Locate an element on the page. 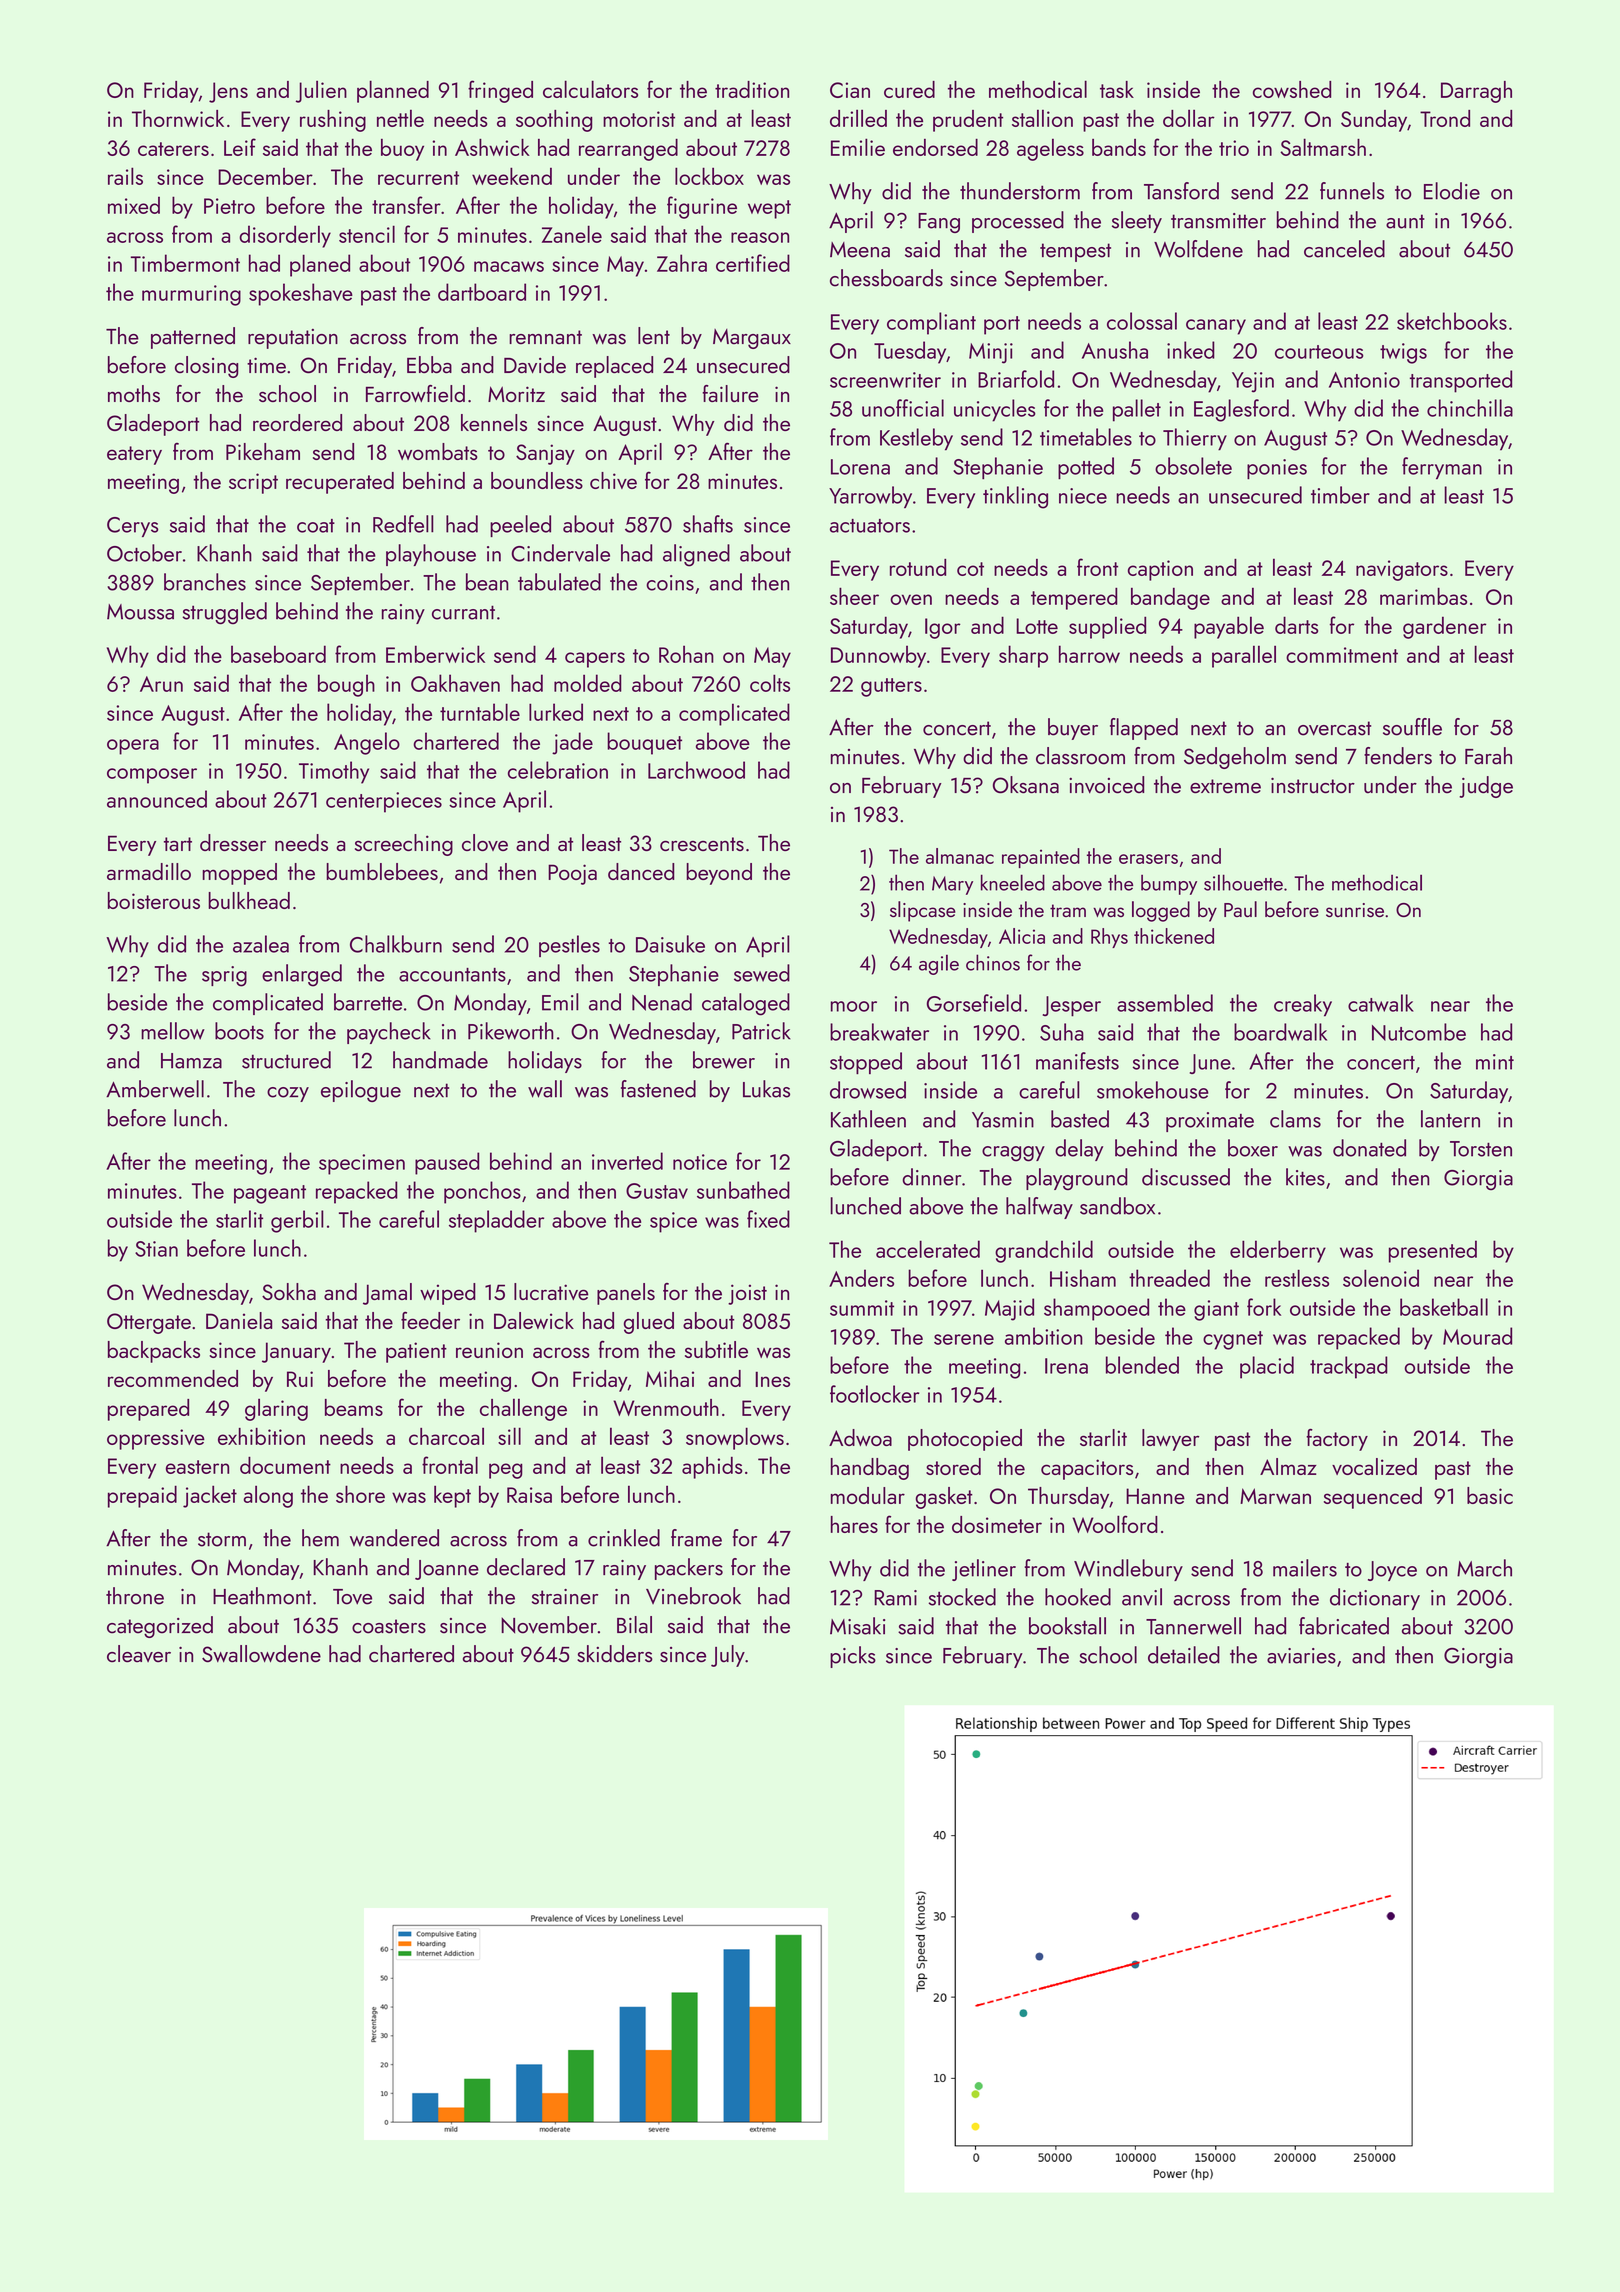 The image size is (1620, 2292). crescents is located at coordinates (702, 844).
